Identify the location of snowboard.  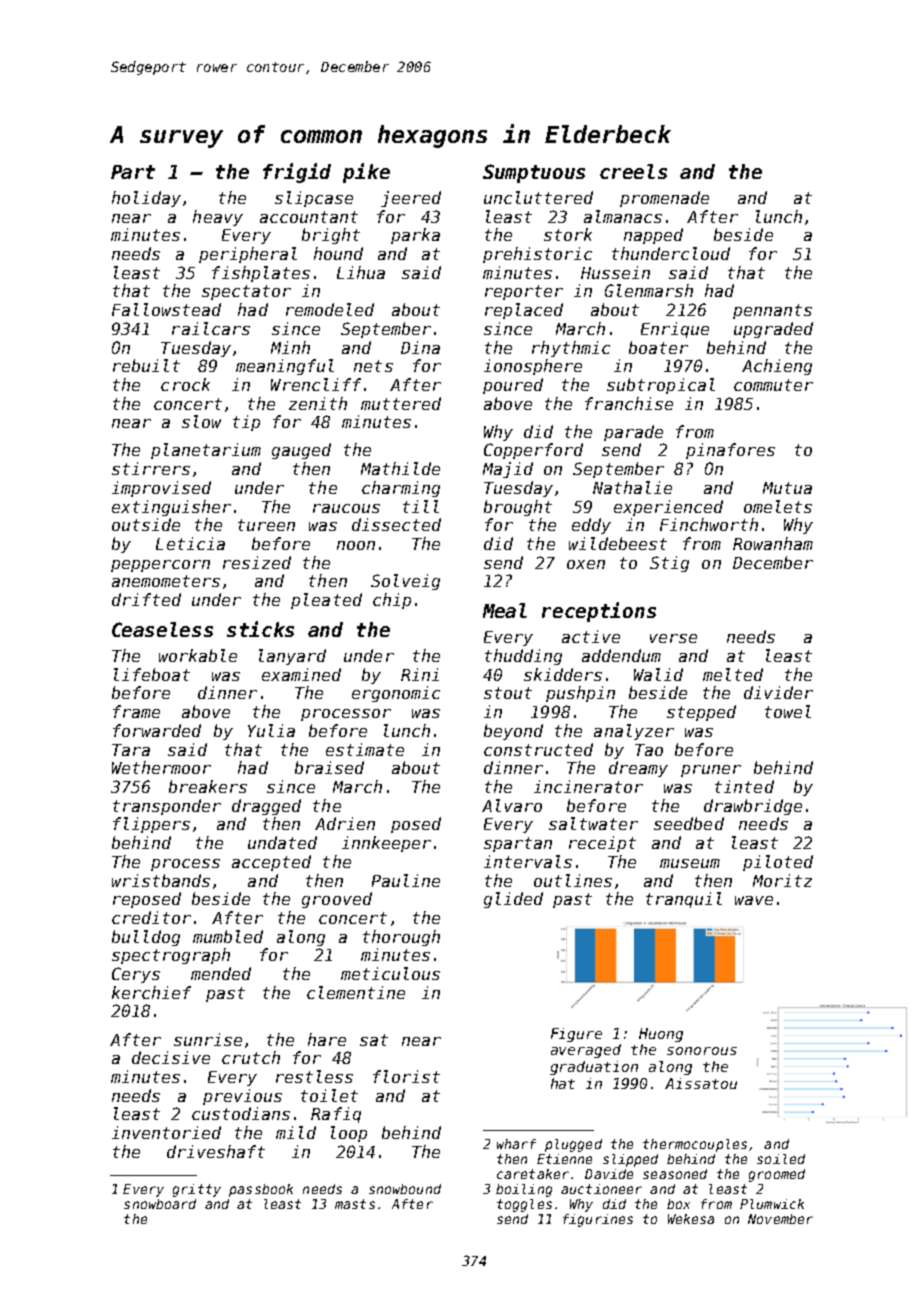
(160, 1204).
